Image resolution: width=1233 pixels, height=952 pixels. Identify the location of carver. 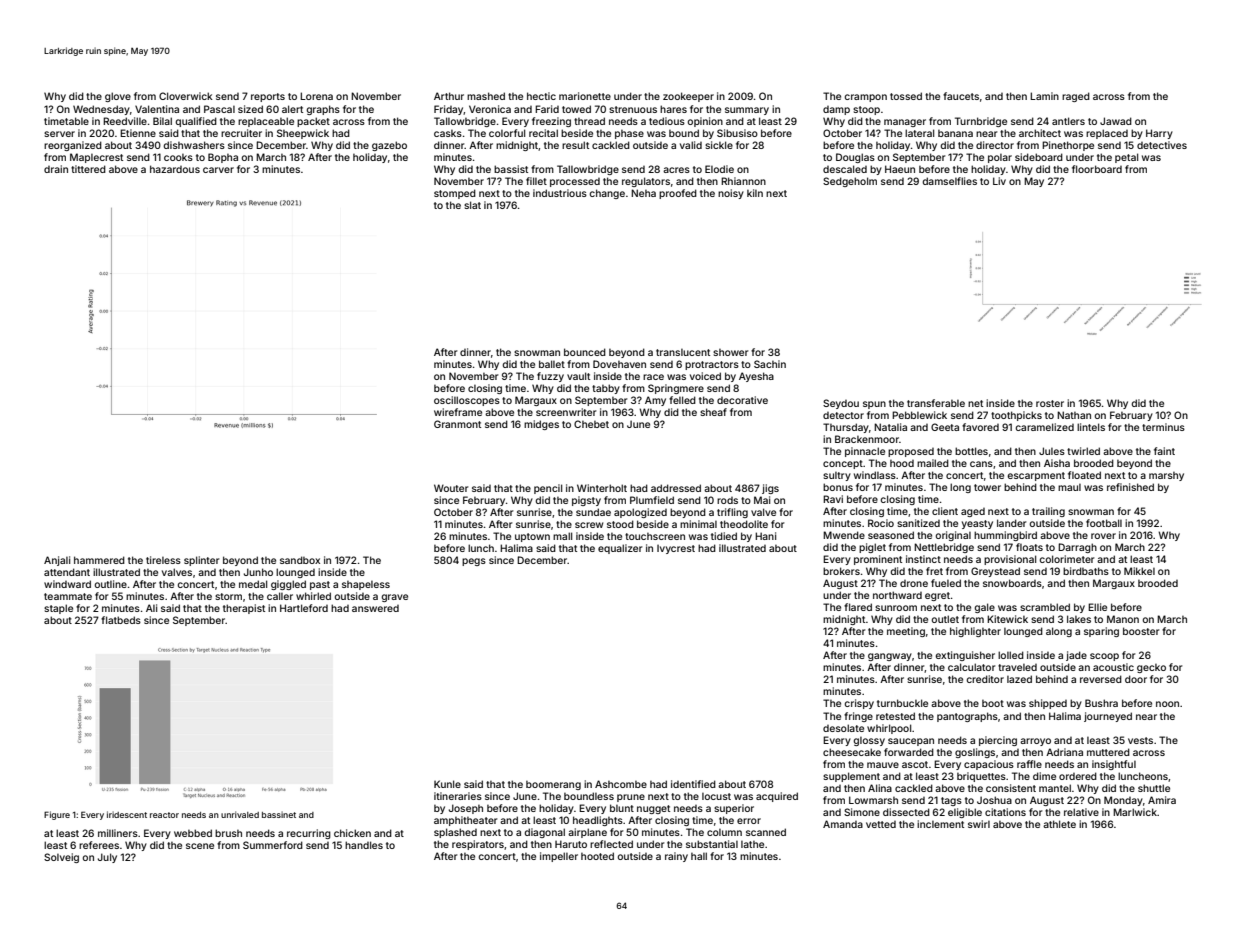
(218, 170).
